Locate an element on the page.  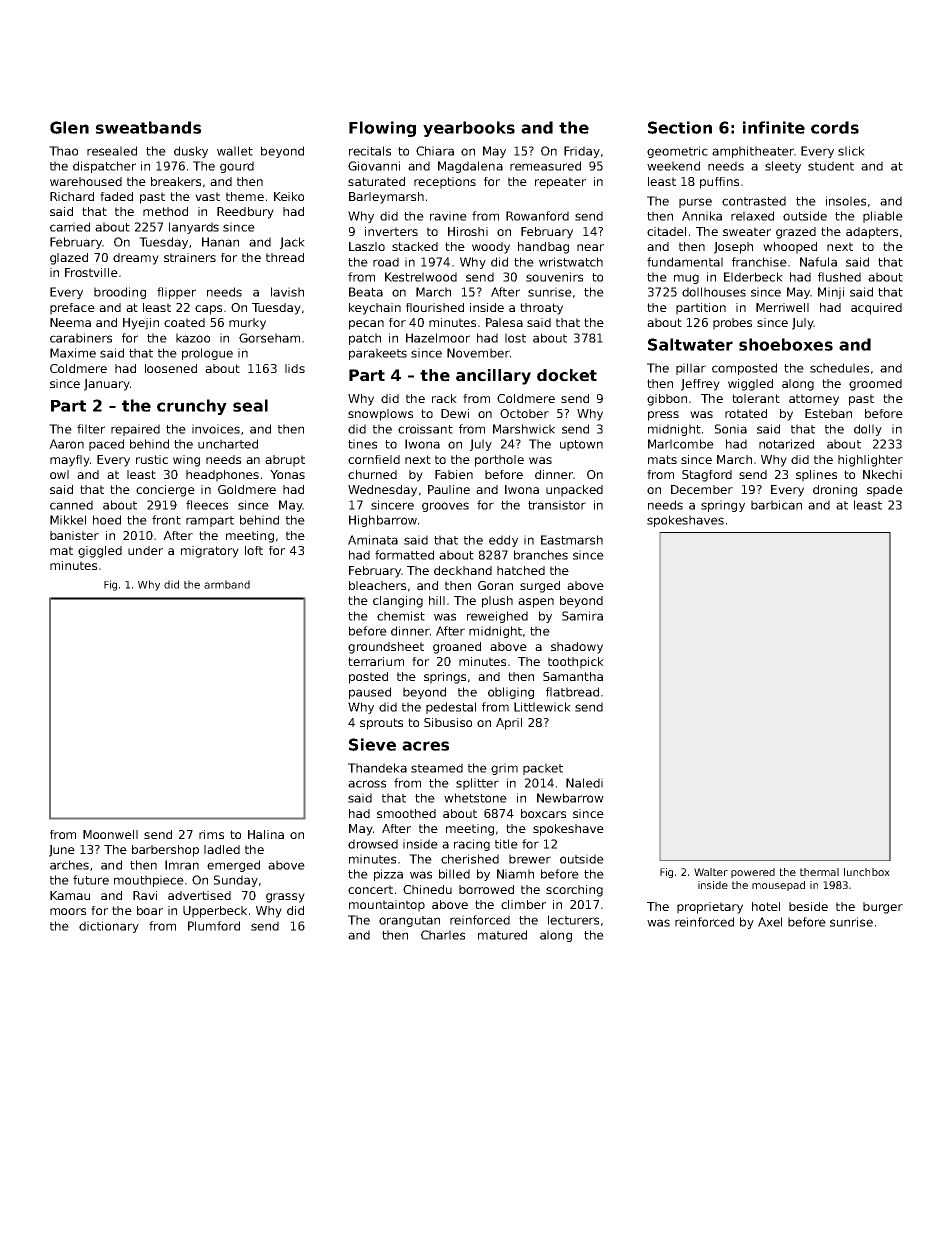
packet is located at coordinates (543, 769).
